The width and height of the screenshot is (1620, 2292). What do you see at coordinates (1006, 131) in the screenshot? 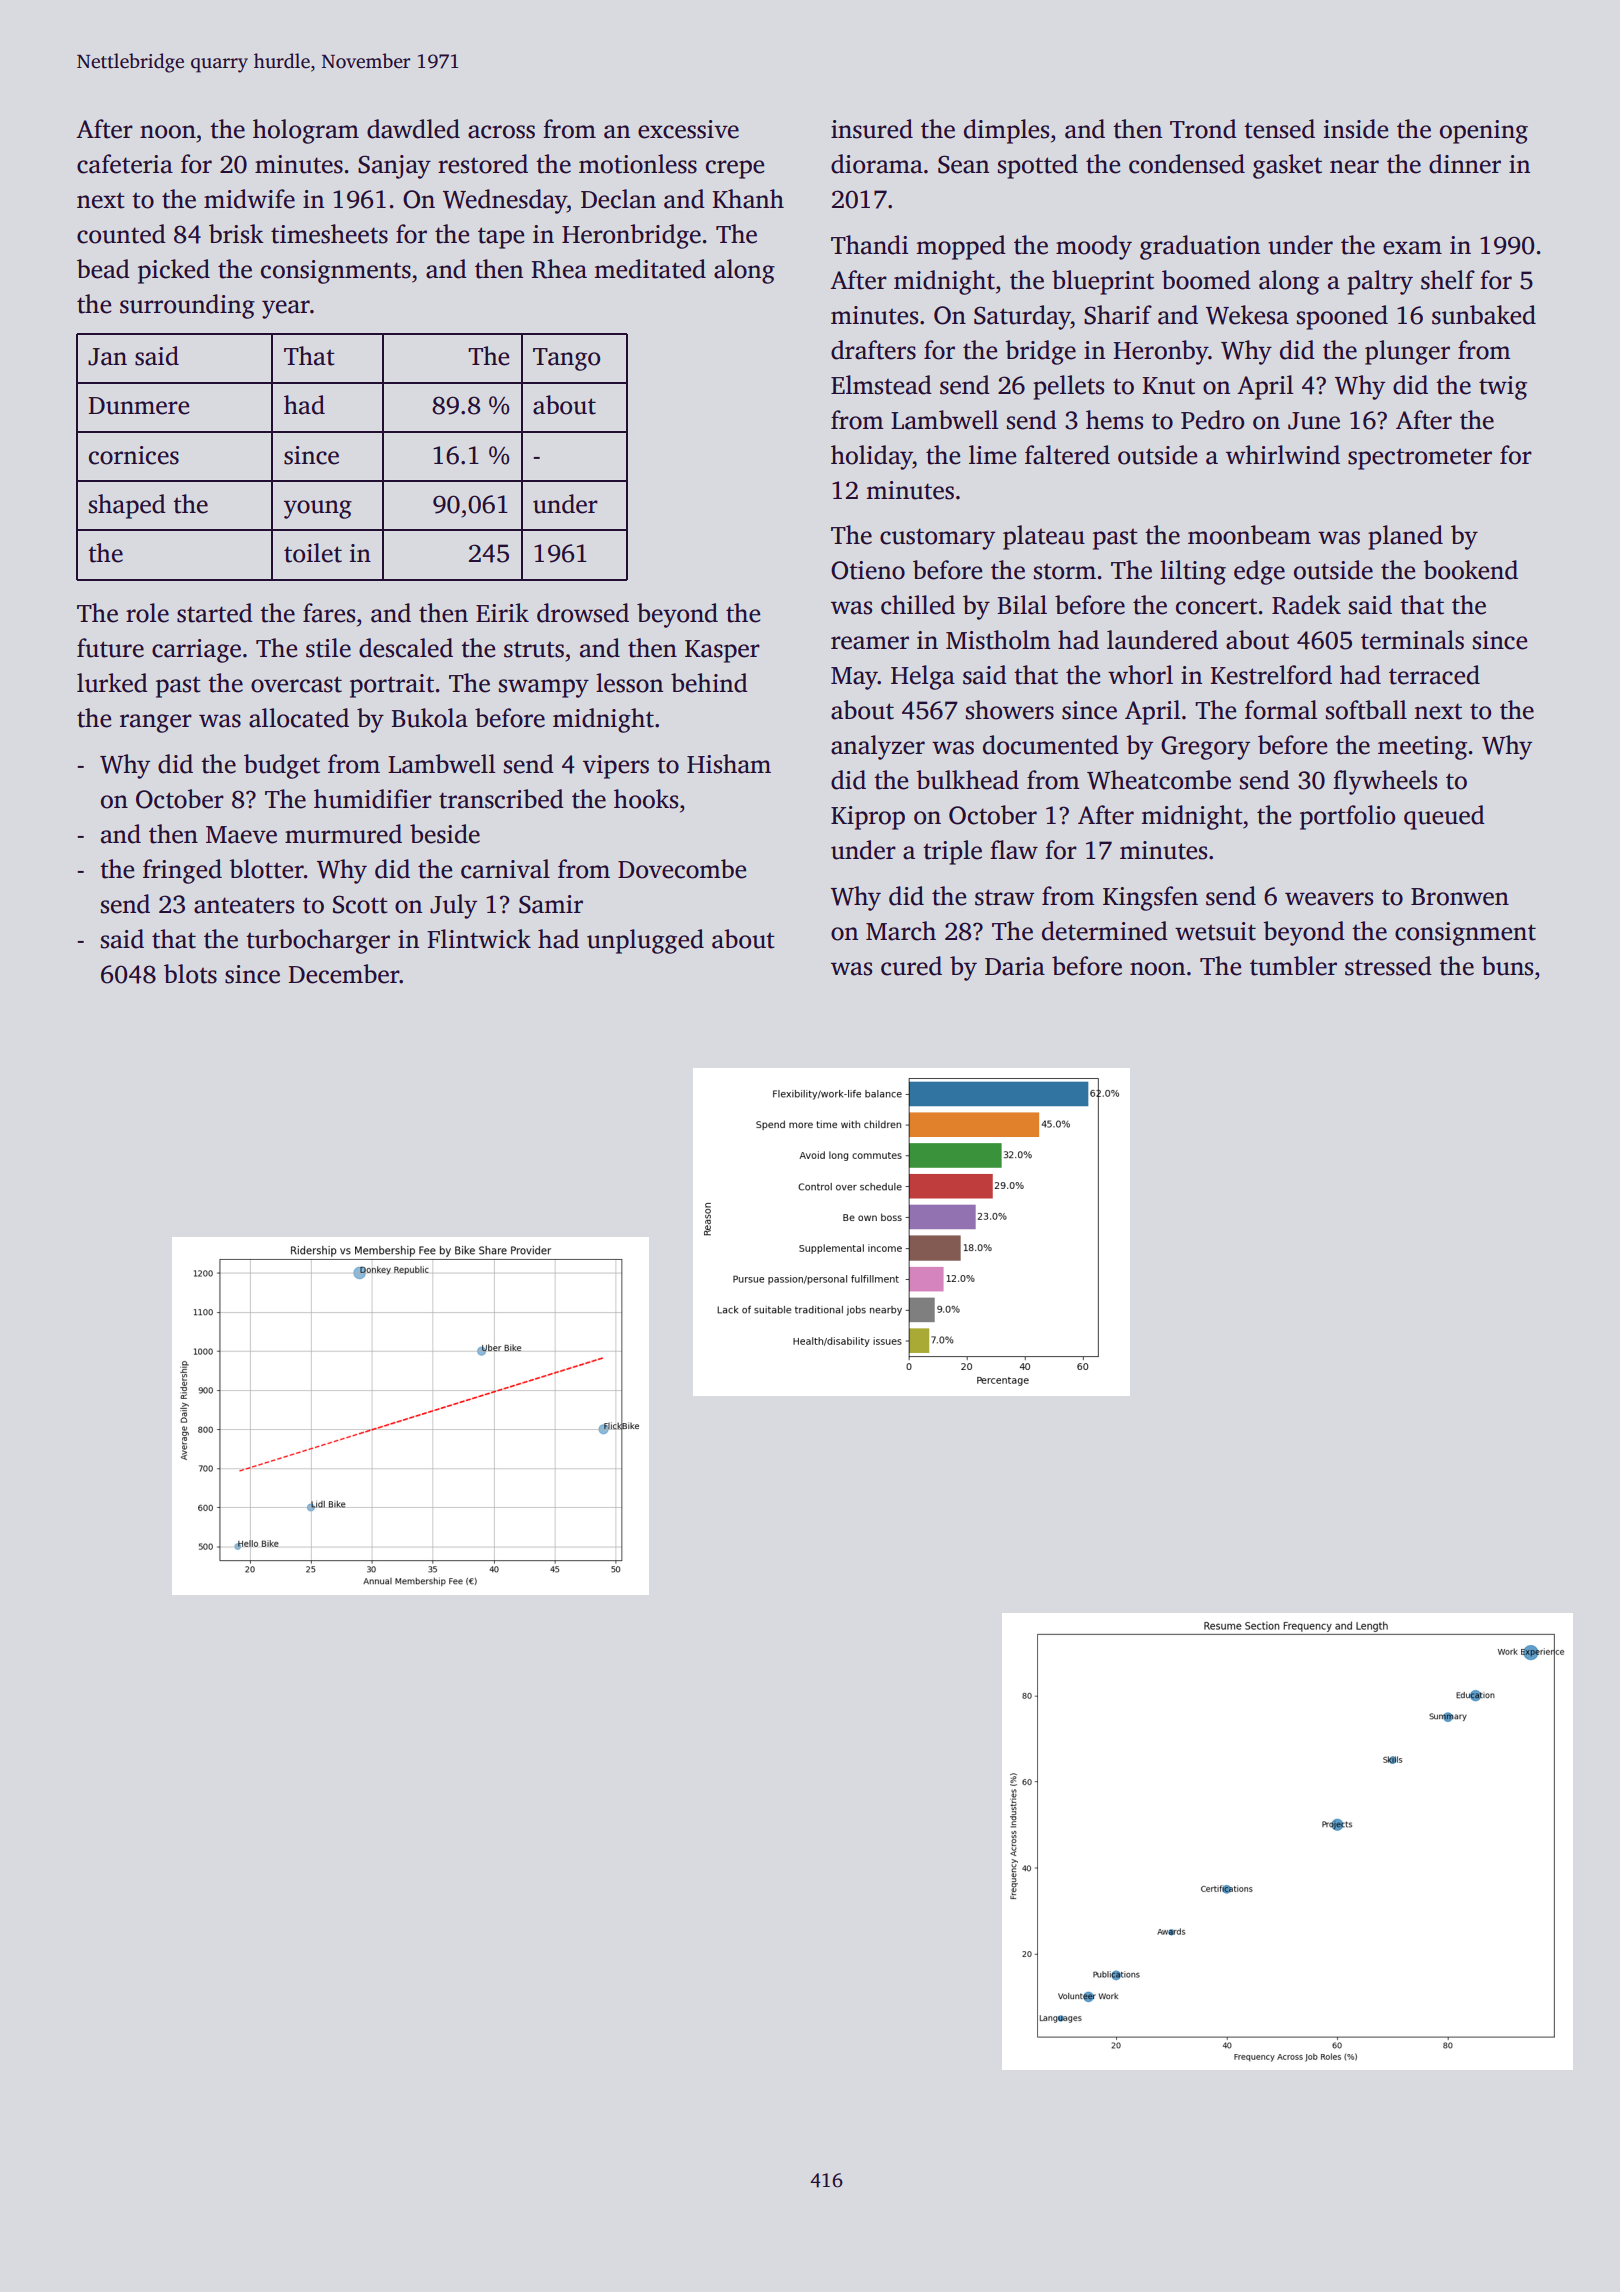
I see `dimples` at bounding box center [1006, 131].
